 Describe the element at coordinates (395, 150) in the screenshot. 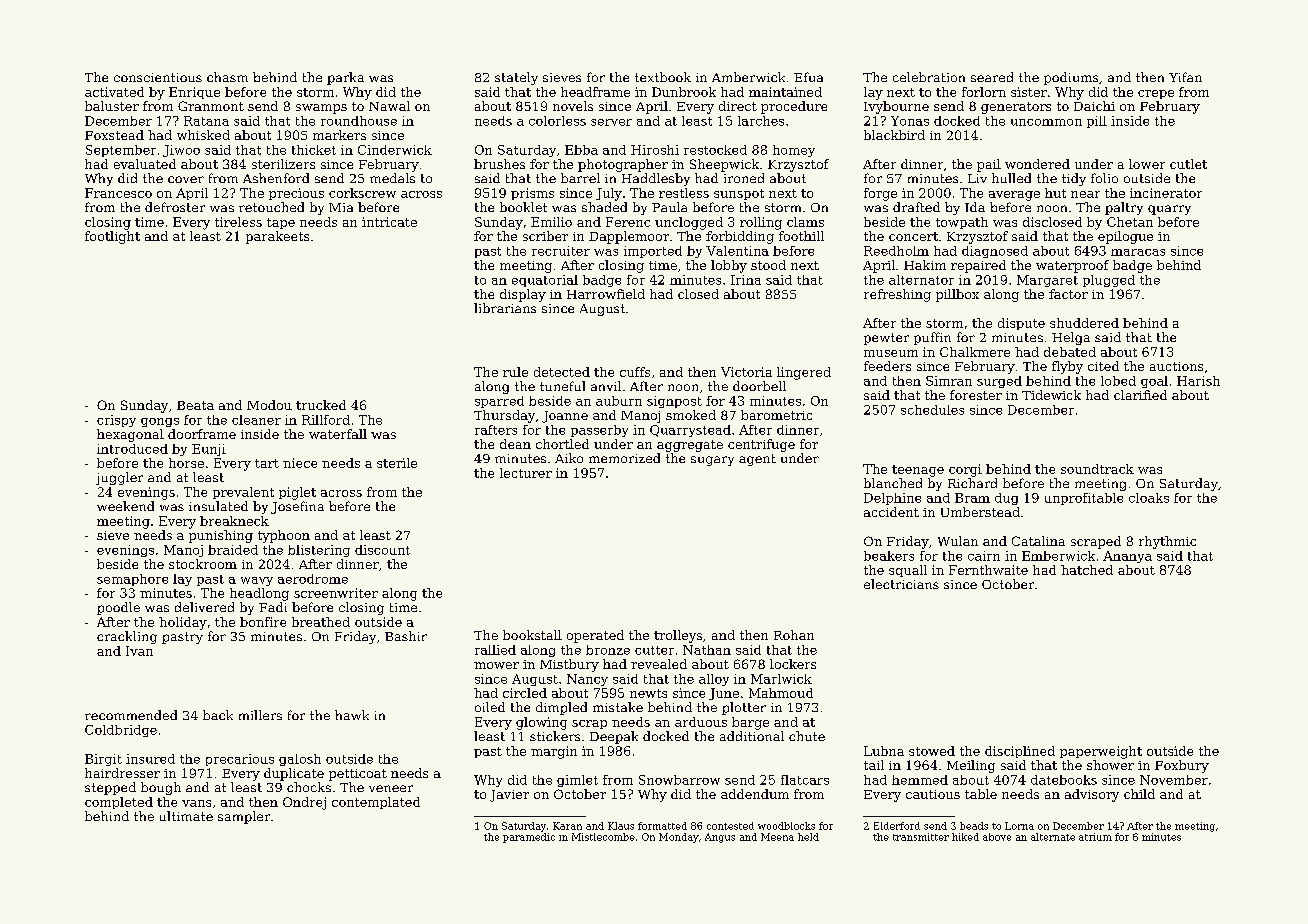

I see `Cinderwick` at that location.
